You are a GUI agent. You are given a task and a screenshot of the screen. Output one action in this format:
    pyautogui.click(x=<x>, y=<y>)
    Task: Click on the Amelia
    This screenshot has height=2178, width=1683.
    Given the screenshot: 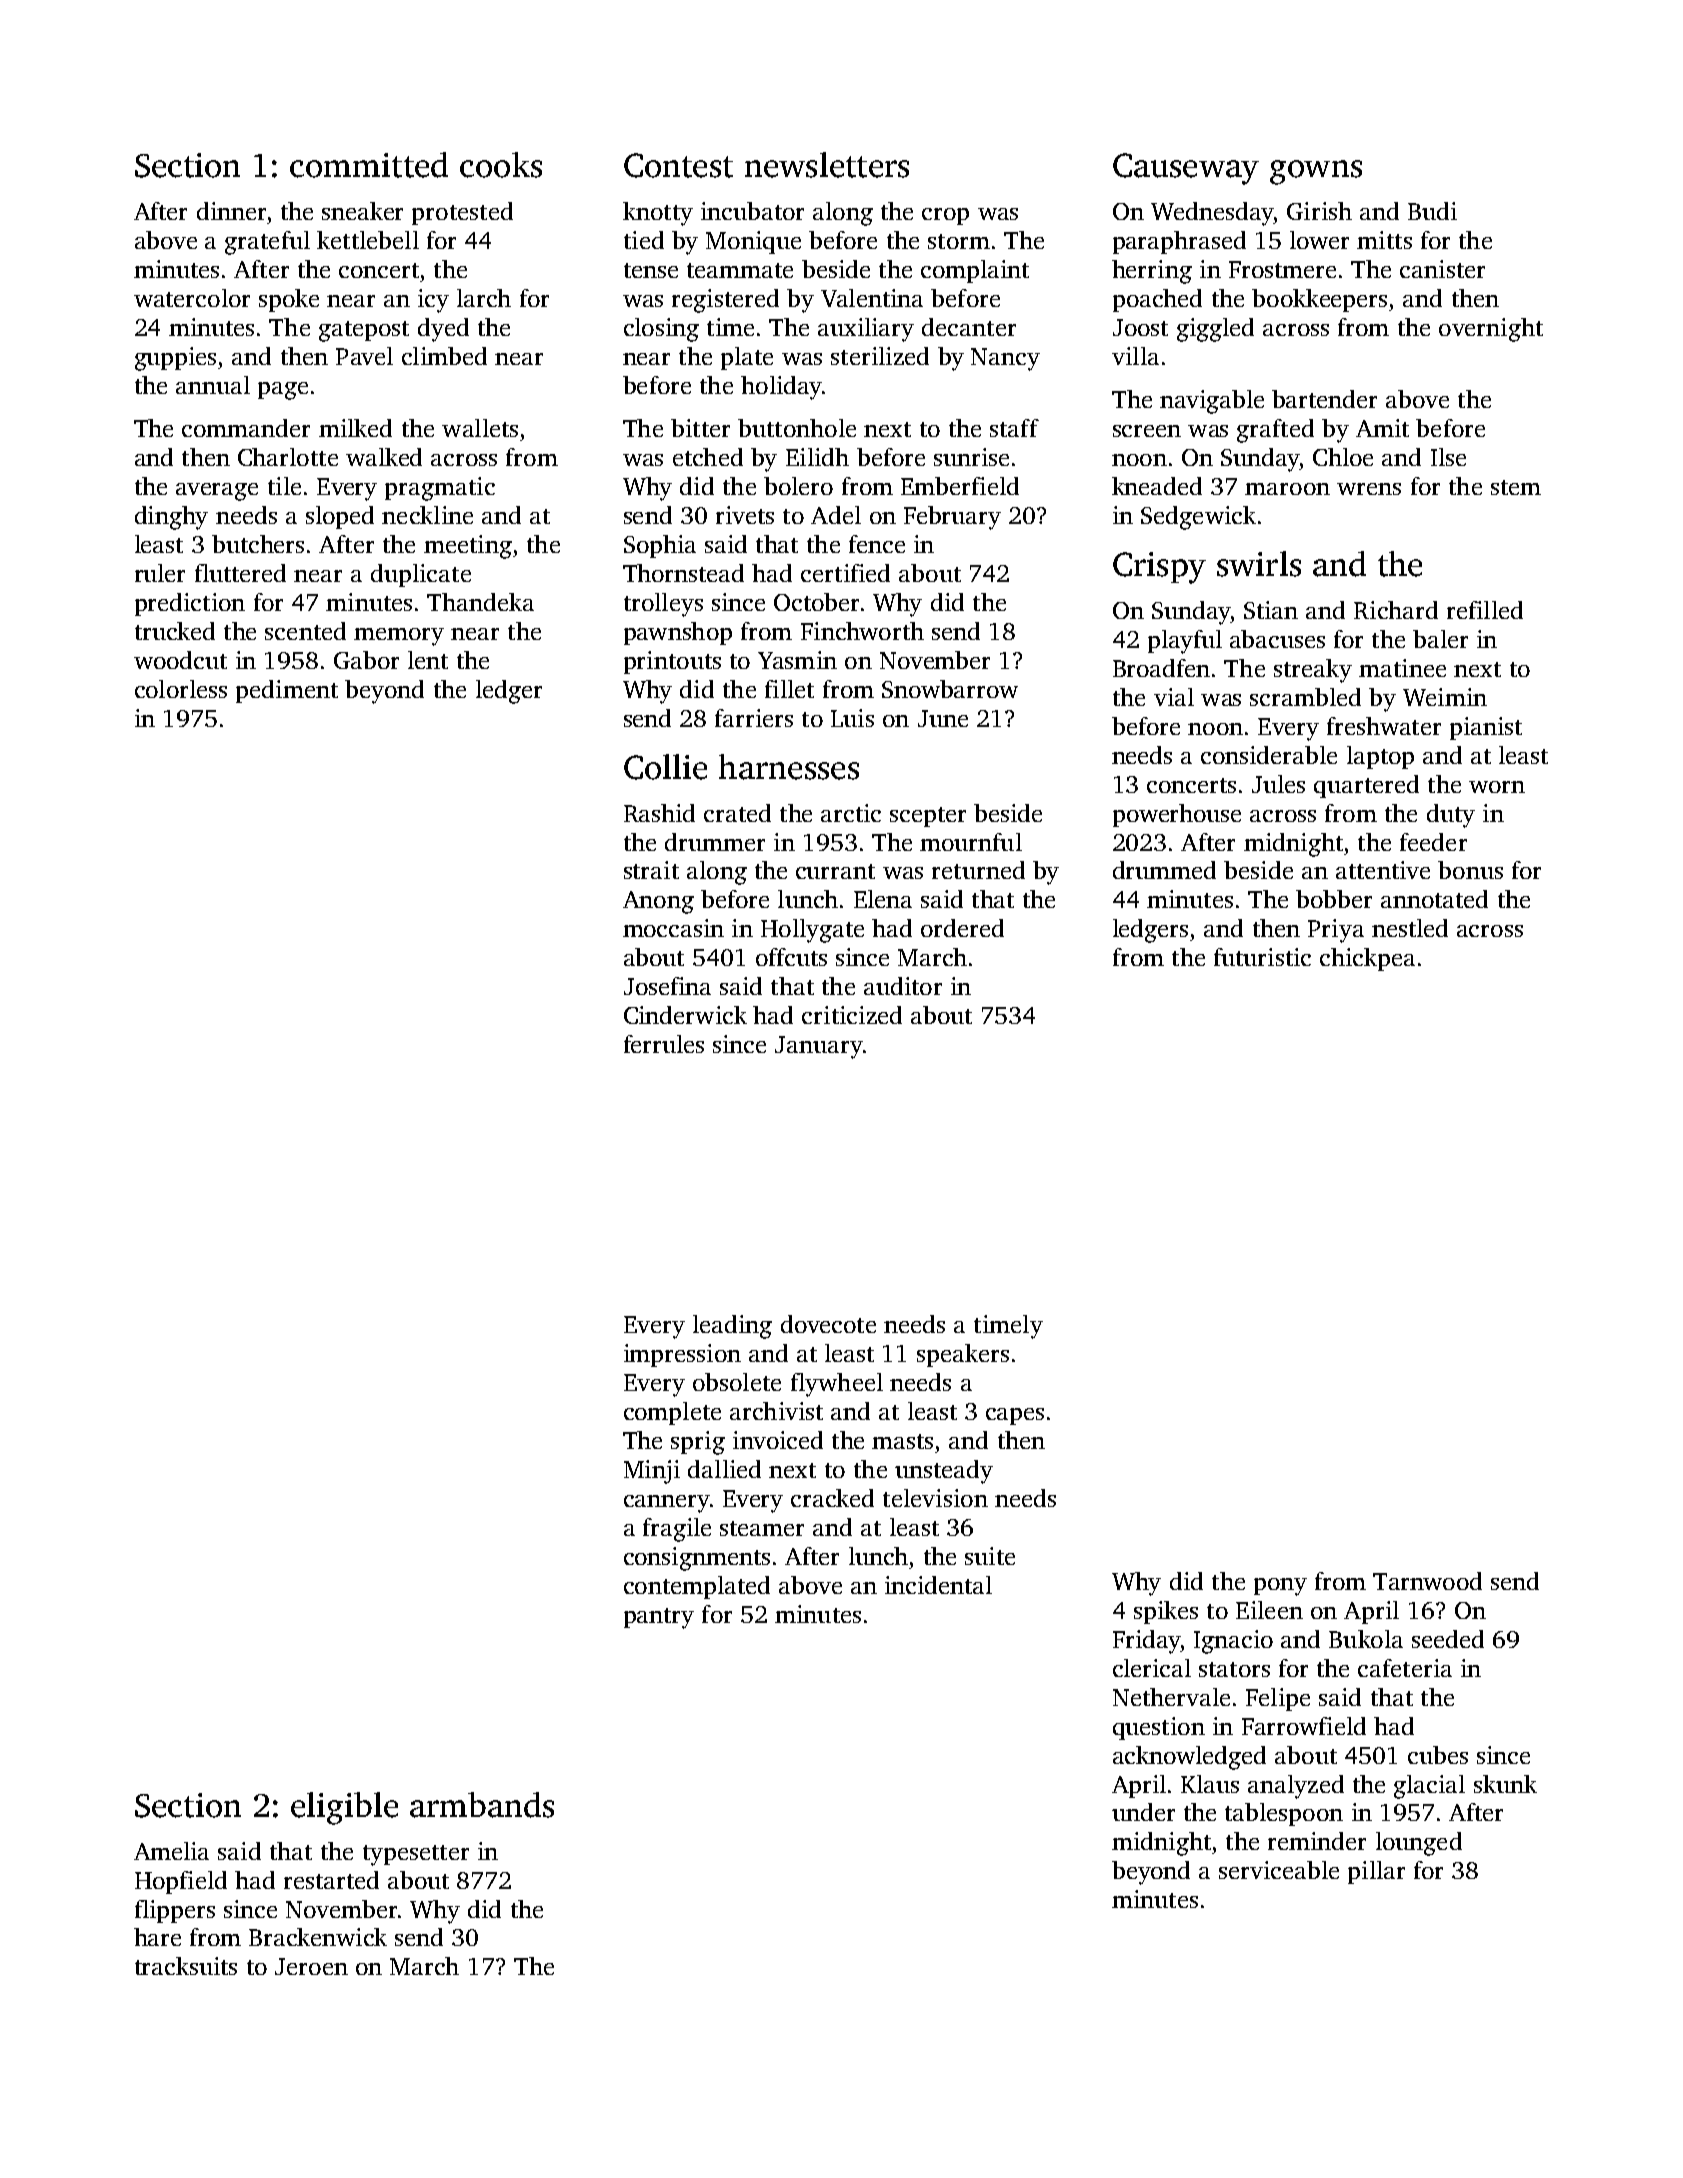 What is the action you would take?
    pyautogui.click(x=171, y=1851)
